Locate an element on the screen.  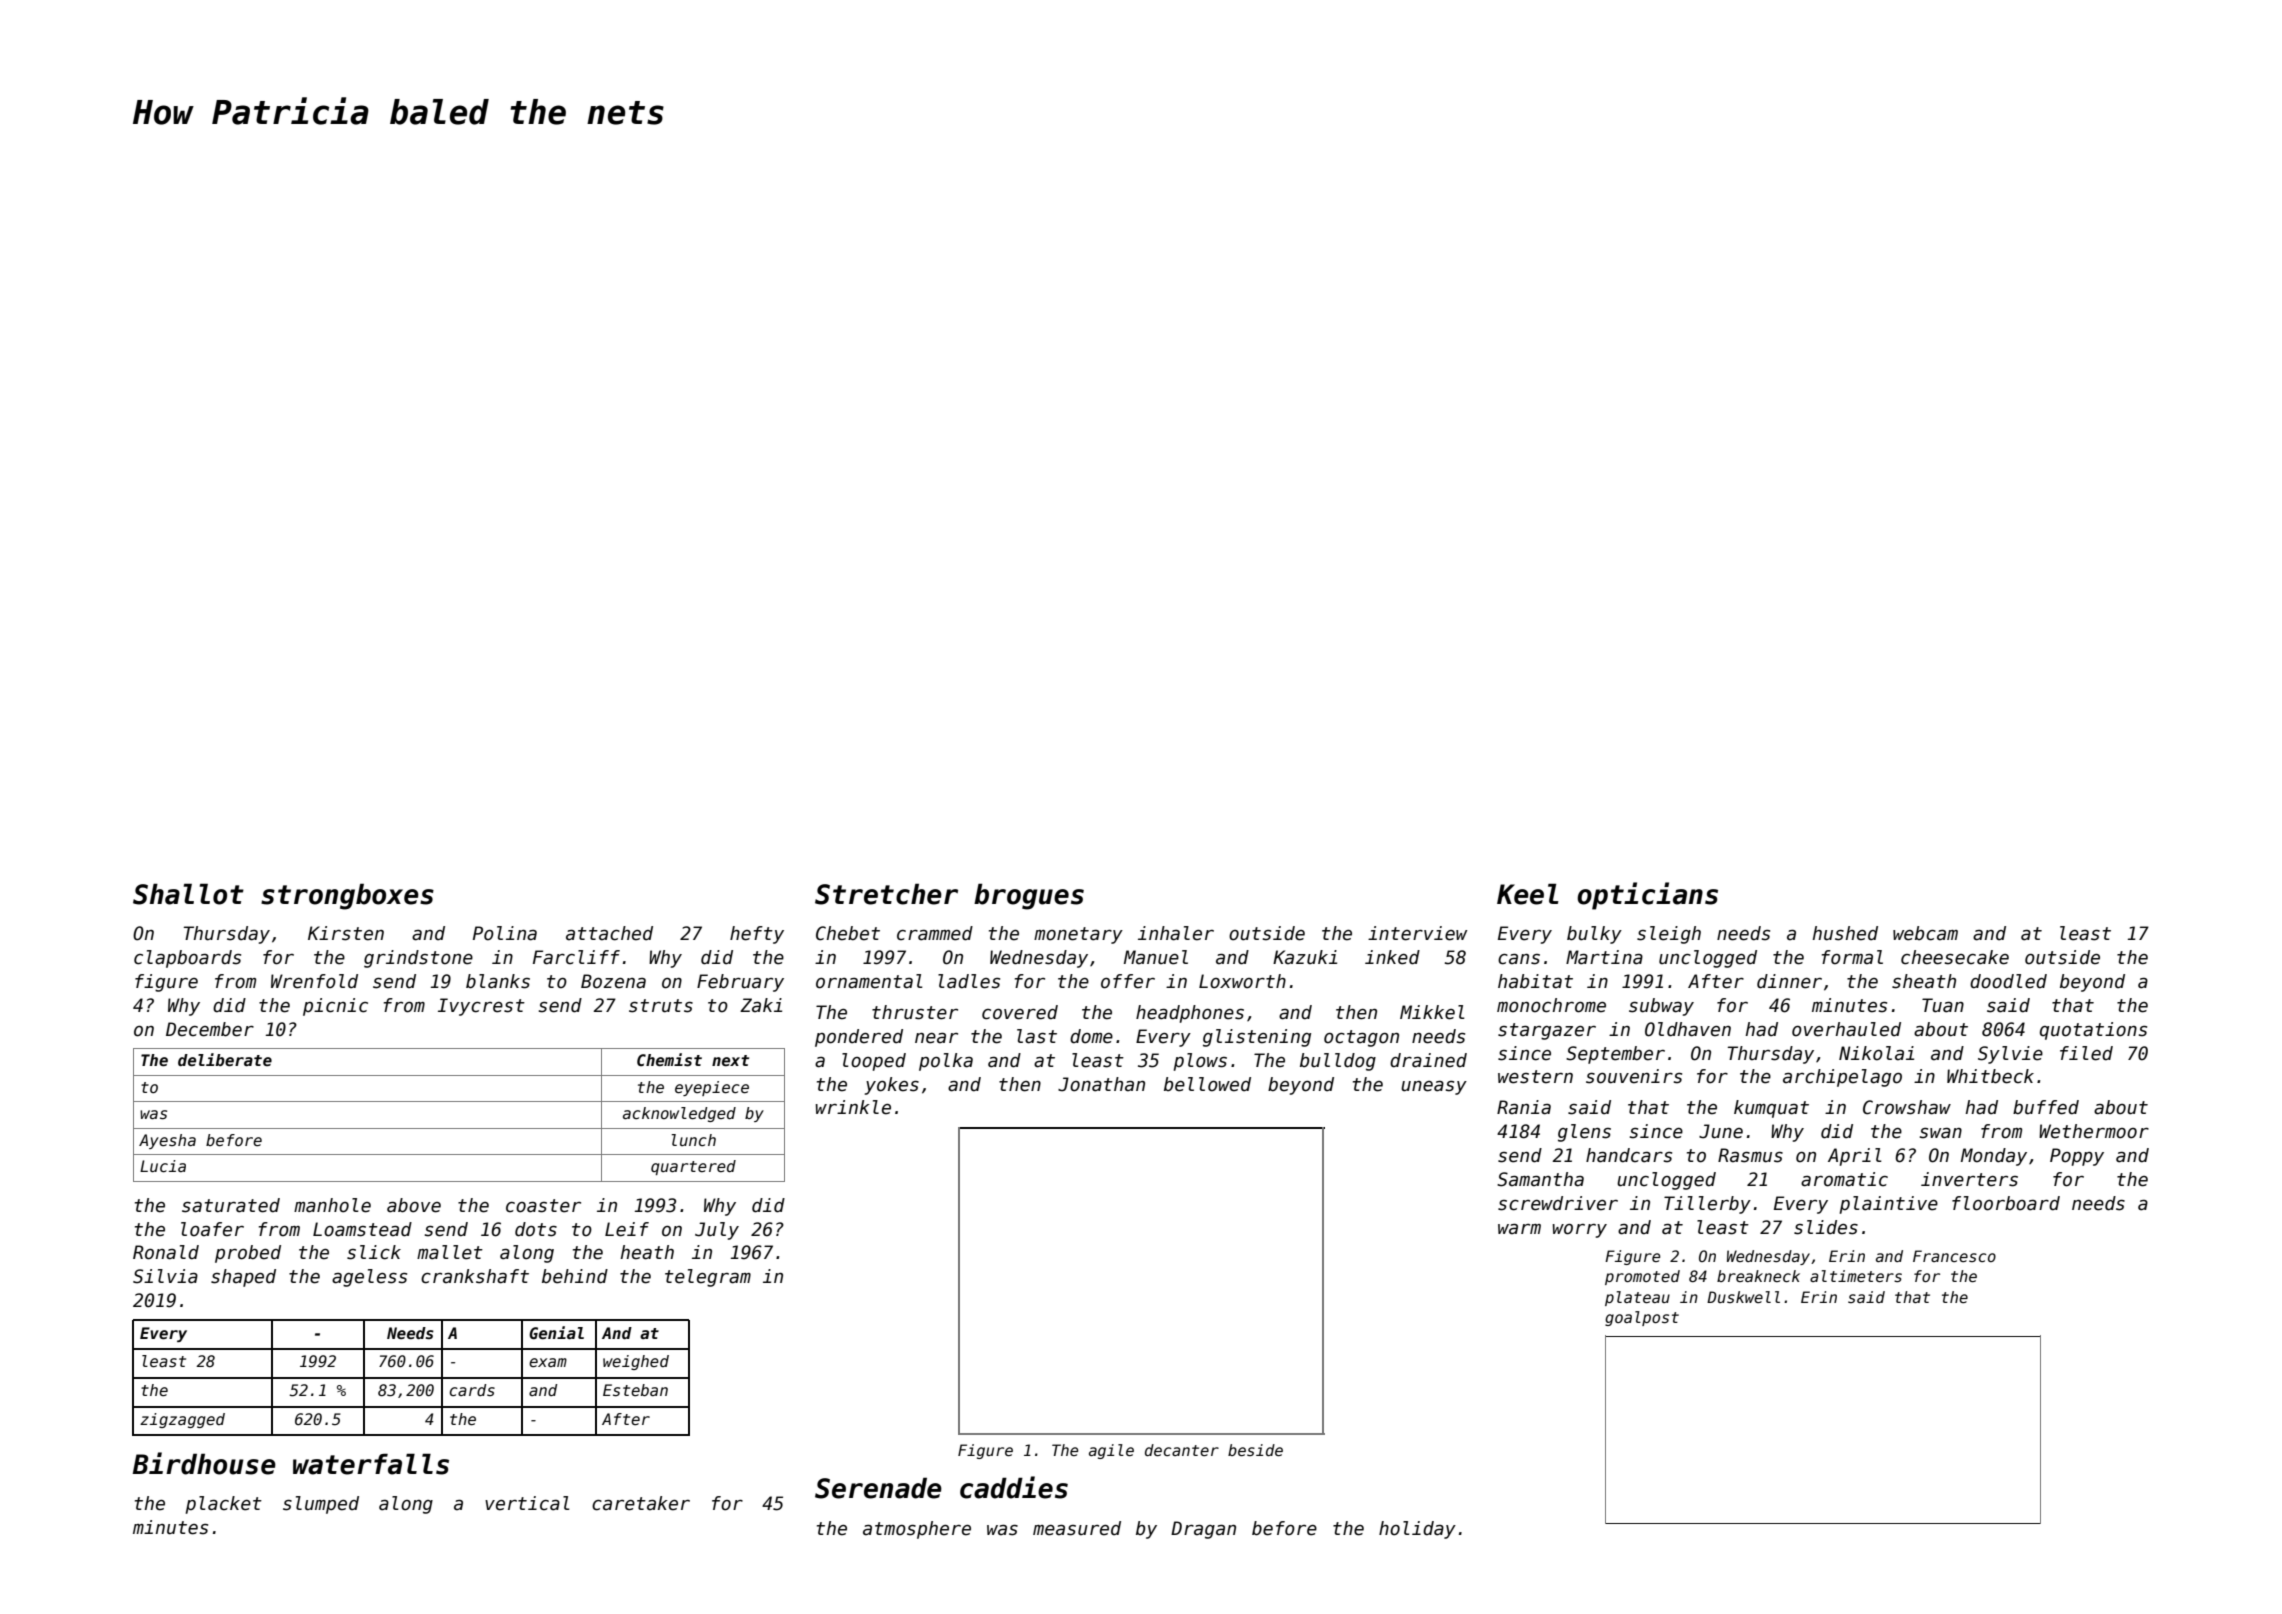
plows is located at coordinates (1200, 1062).
